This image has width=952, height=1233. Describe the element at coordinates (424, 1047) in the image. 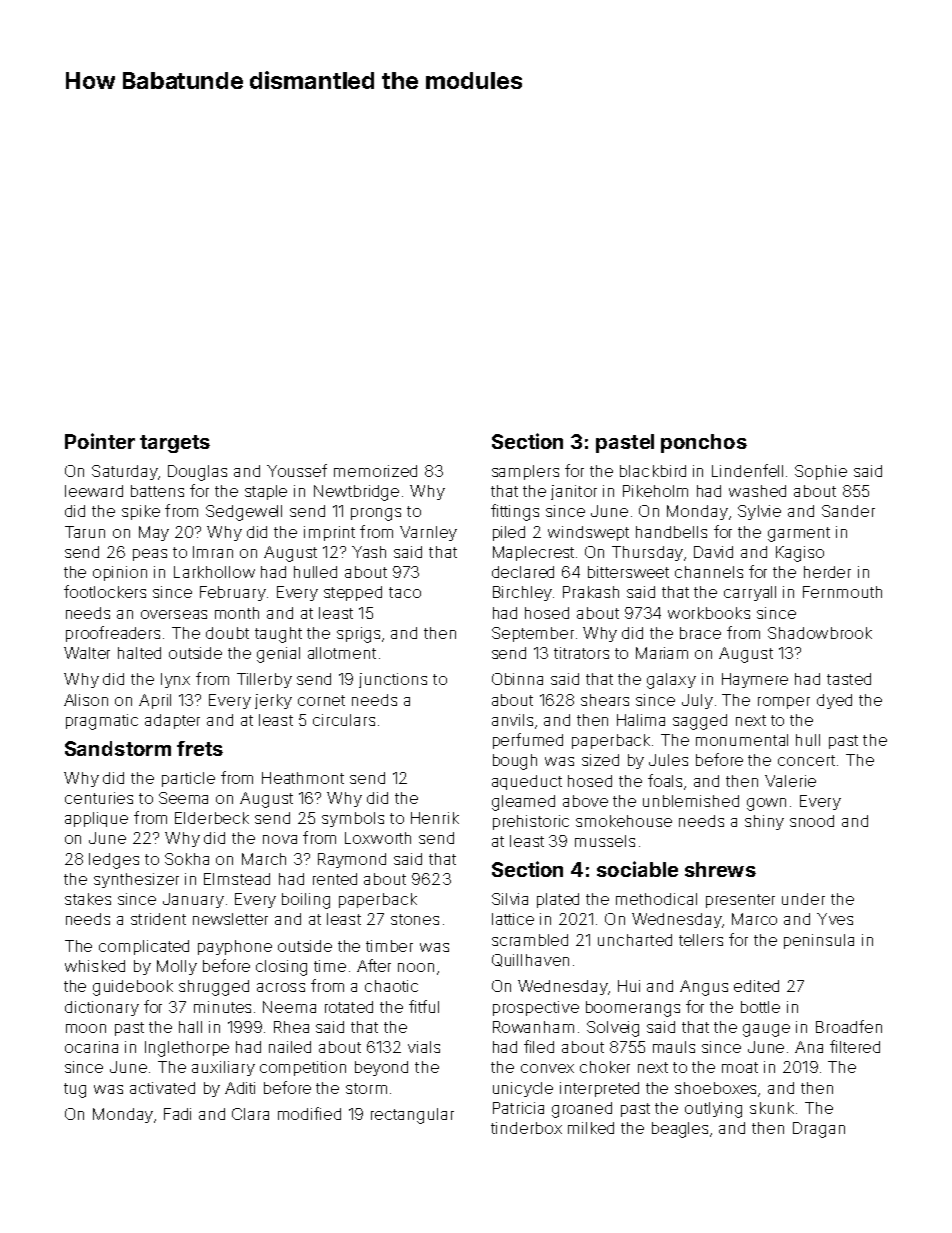

I see `vials` at that location.
